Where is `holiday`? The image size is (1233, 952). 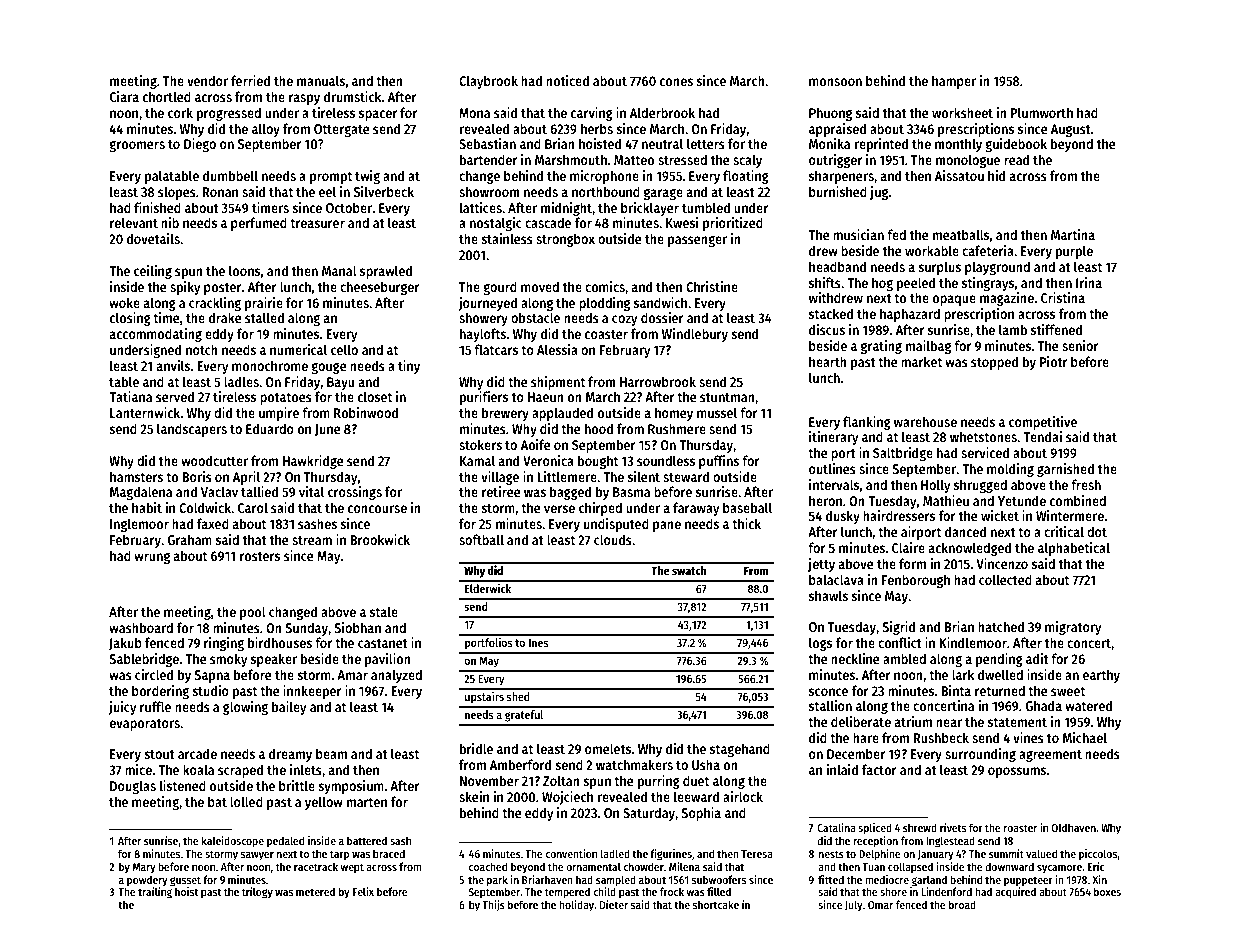 holiday is located at coordinates (576, 906).
